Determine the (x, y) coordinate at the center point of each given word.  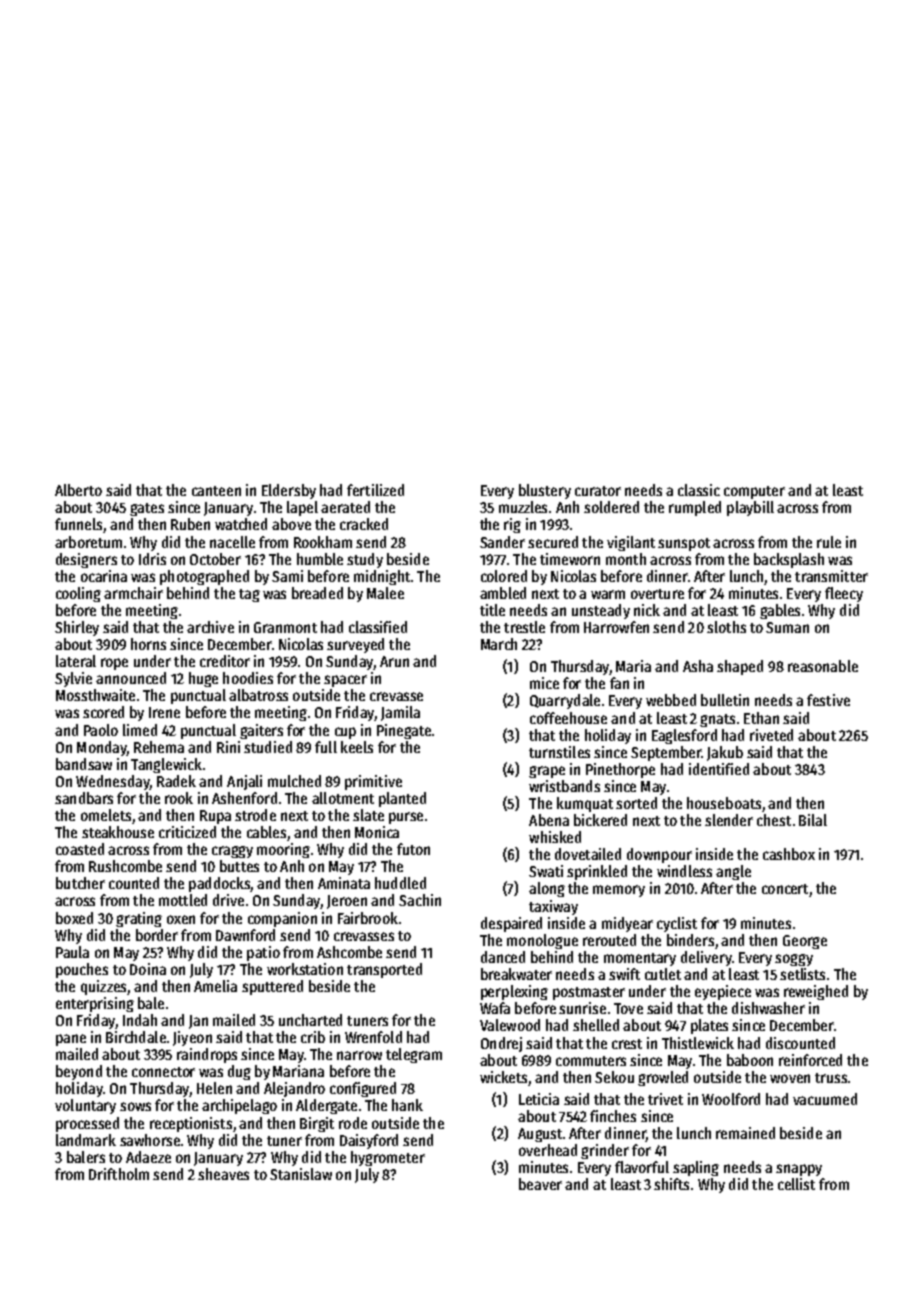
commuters (591, 1061)
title (492, 610)
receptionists (191, 1124)
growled (663, 1078)
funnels (78, 524)
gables (780, 611)
